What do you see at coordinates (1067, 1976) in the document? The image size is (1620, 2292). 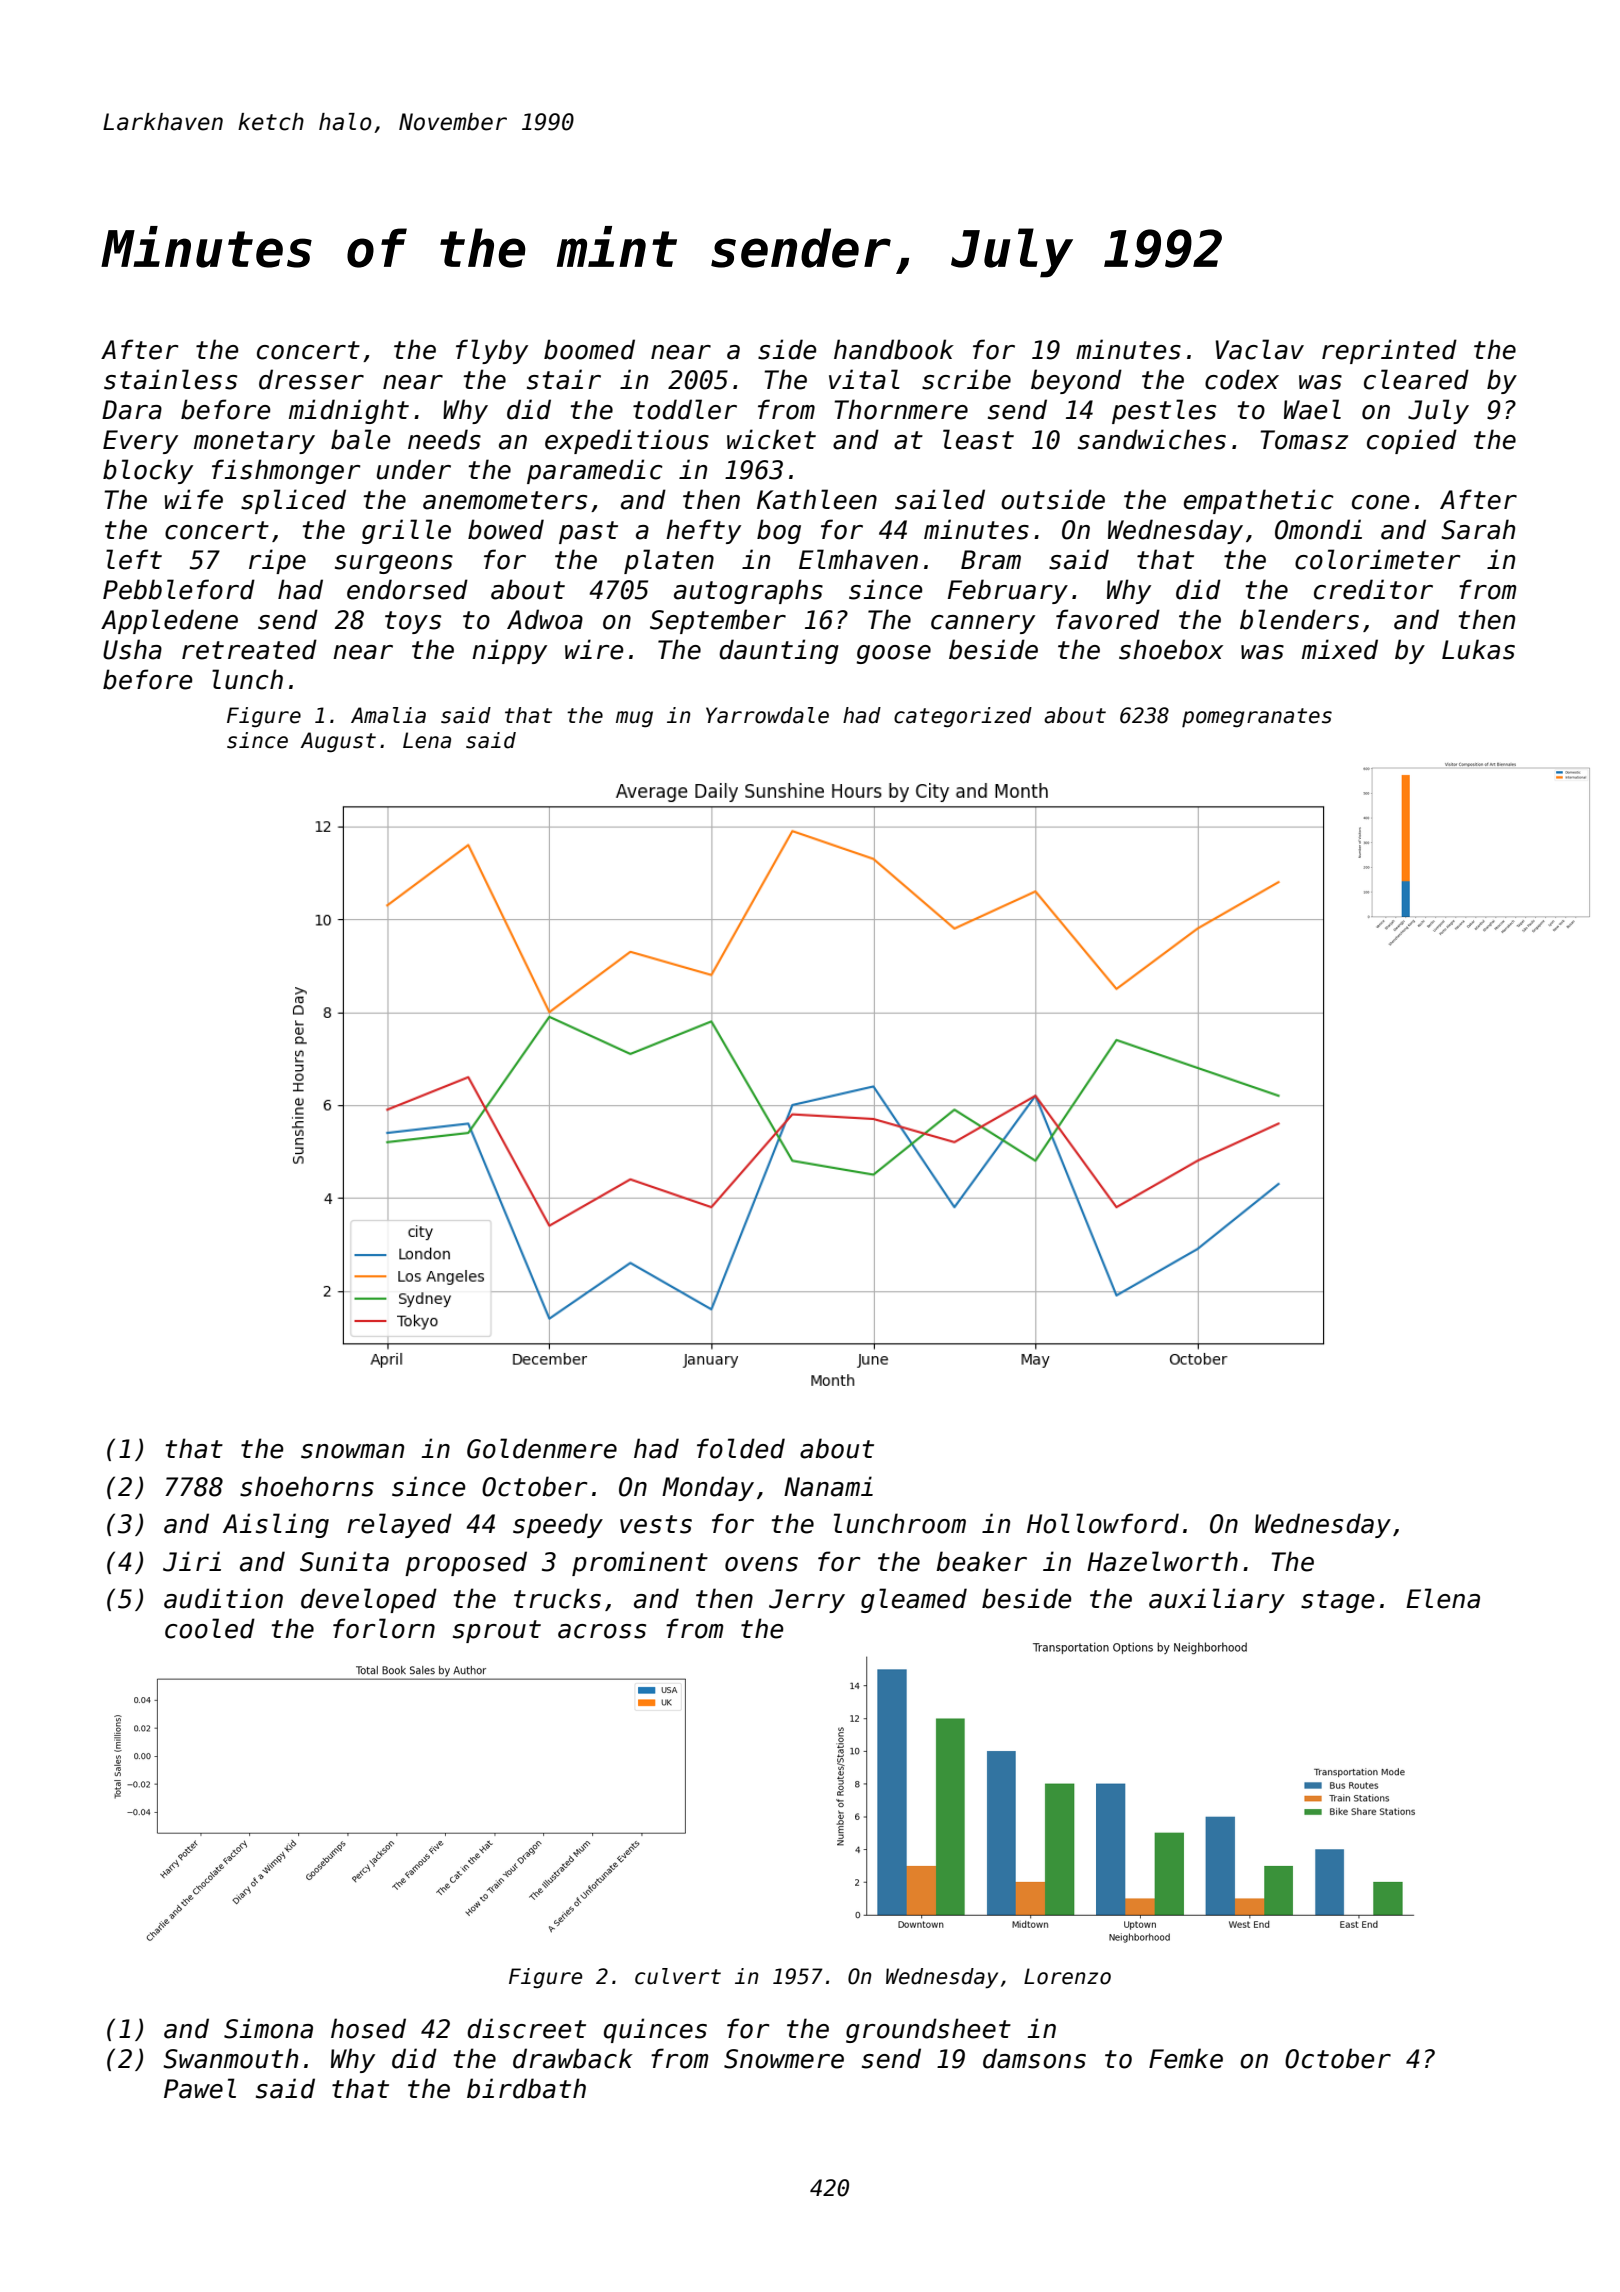 I see `Lorenzo` at bounding box center [1067, 1976].
